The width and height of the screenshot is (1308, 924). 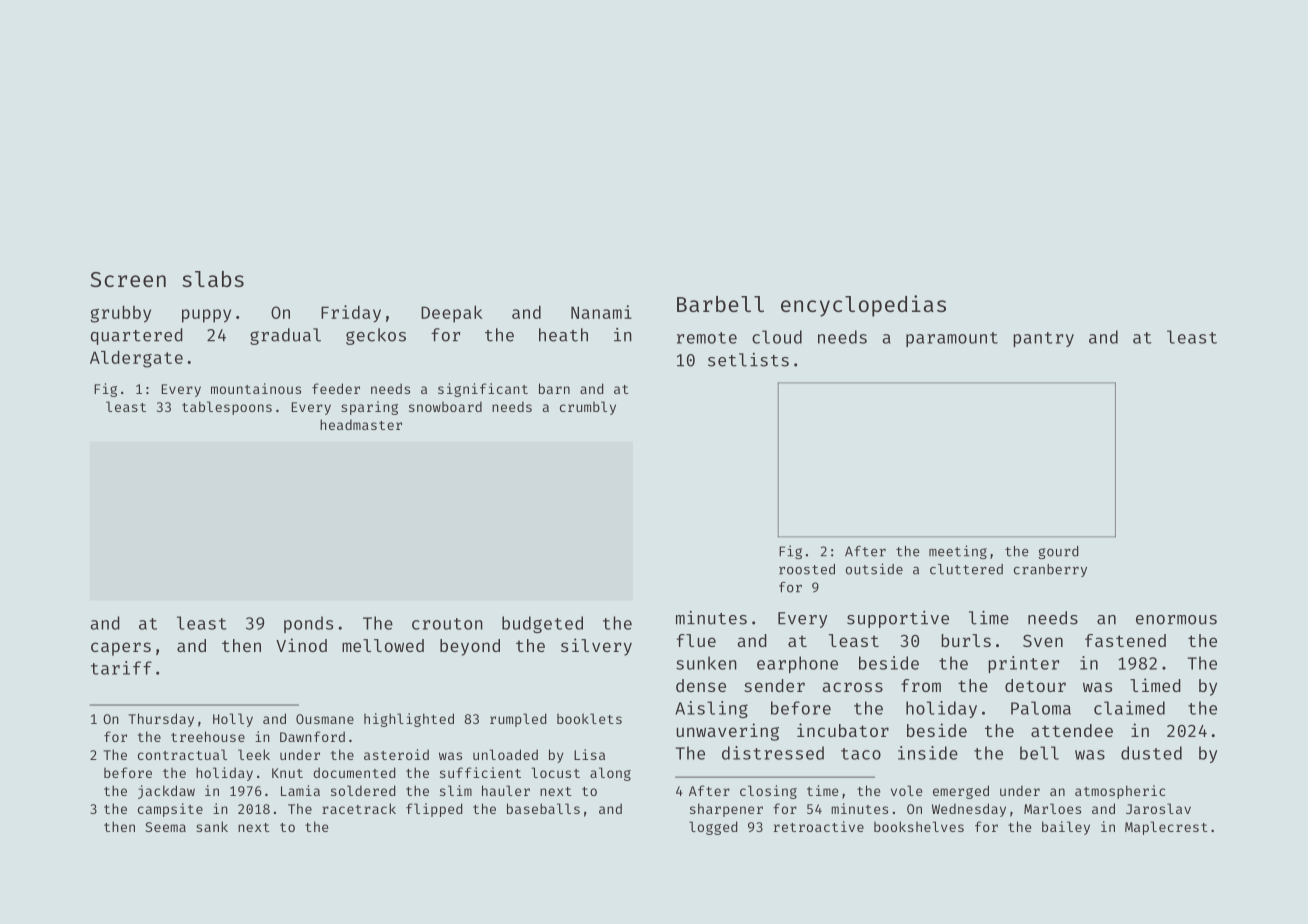 I want to click on roosted, so click(x=807, y=569).
